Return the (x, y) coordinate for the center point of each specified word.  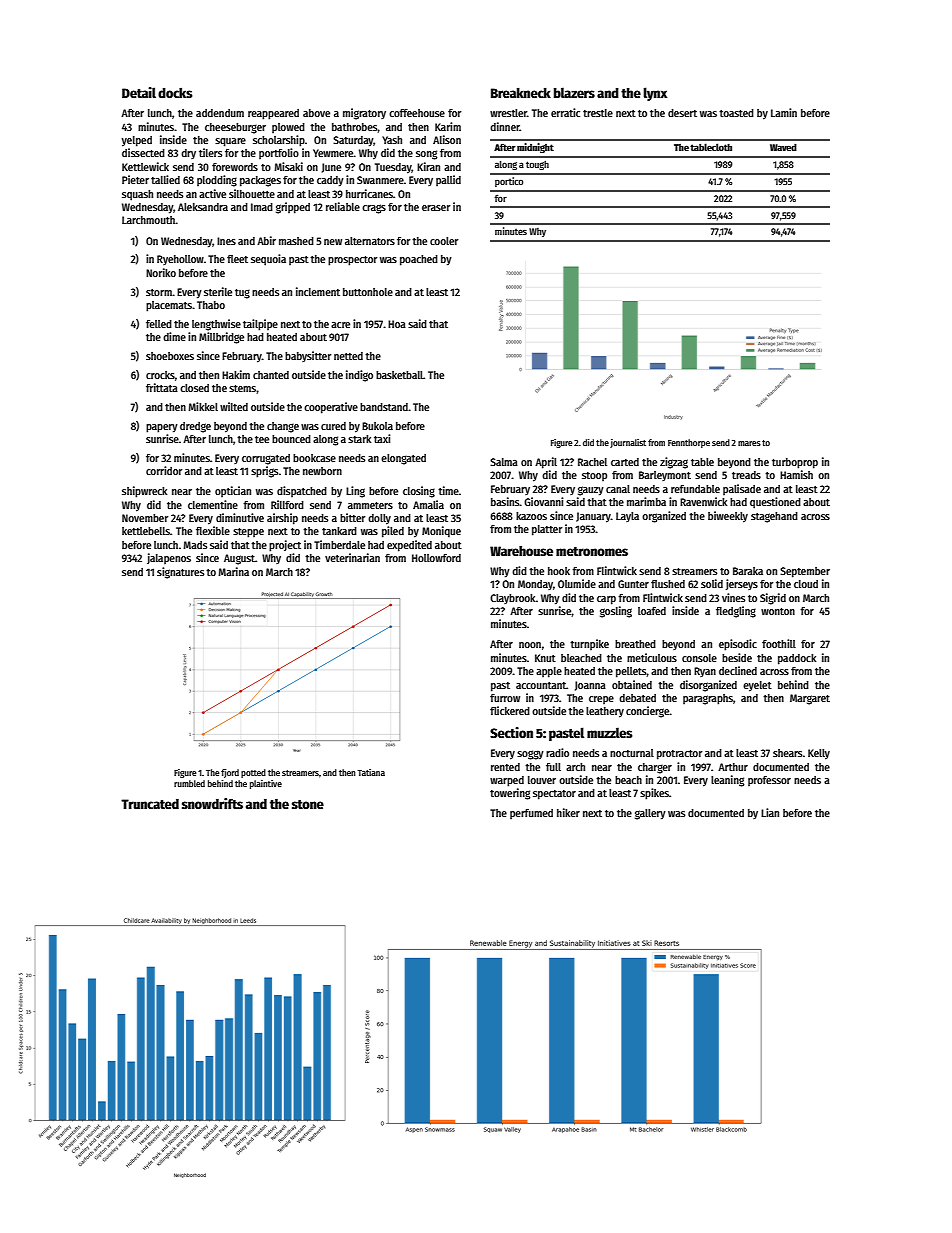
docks (175, 93)
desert (682, 113)
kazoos (531, 516)
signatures (180, 573)
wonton (778, 611)
